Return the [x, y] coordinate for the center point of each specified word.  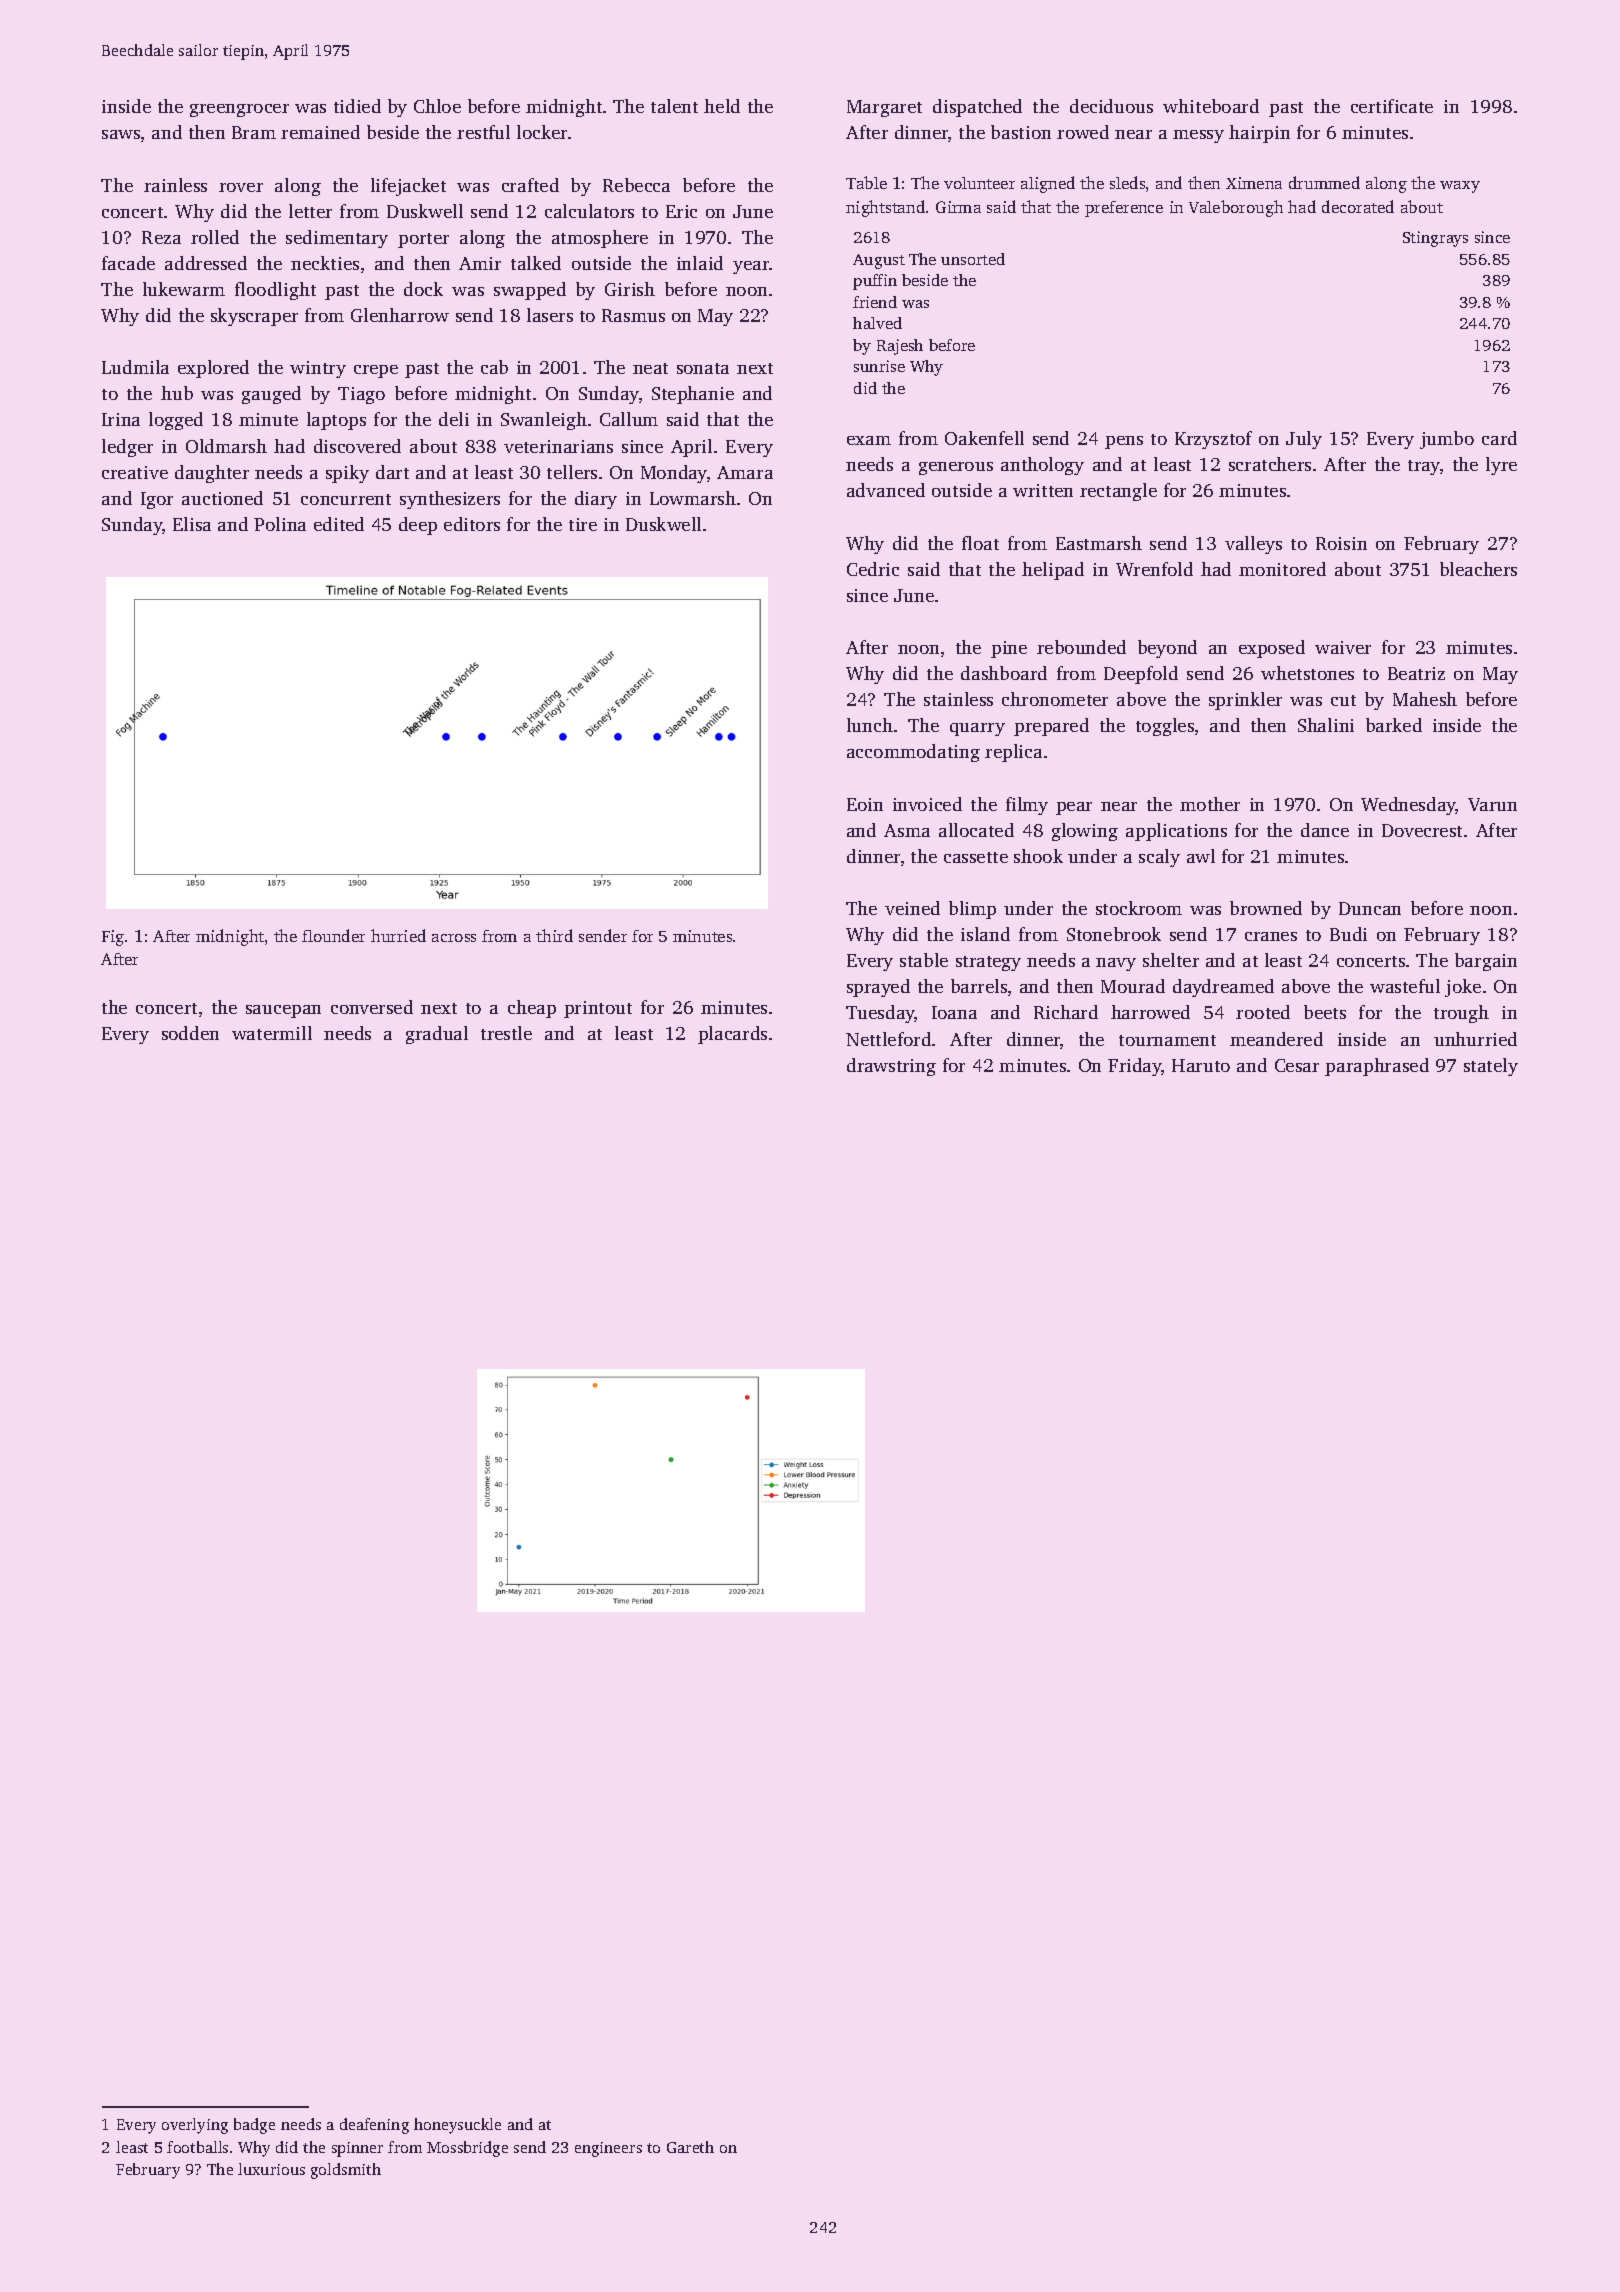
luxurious [271, 2169]
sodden [190, 1033]
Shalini [1326, 725]
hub [177, 393]
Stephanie [693, 395]
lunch [870, 725]
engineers [608, 2149]
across [454, 938]
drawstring [891, 1067]
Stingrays [1435, 239]
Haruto [1201, 1065]
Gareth [690, 2147]
